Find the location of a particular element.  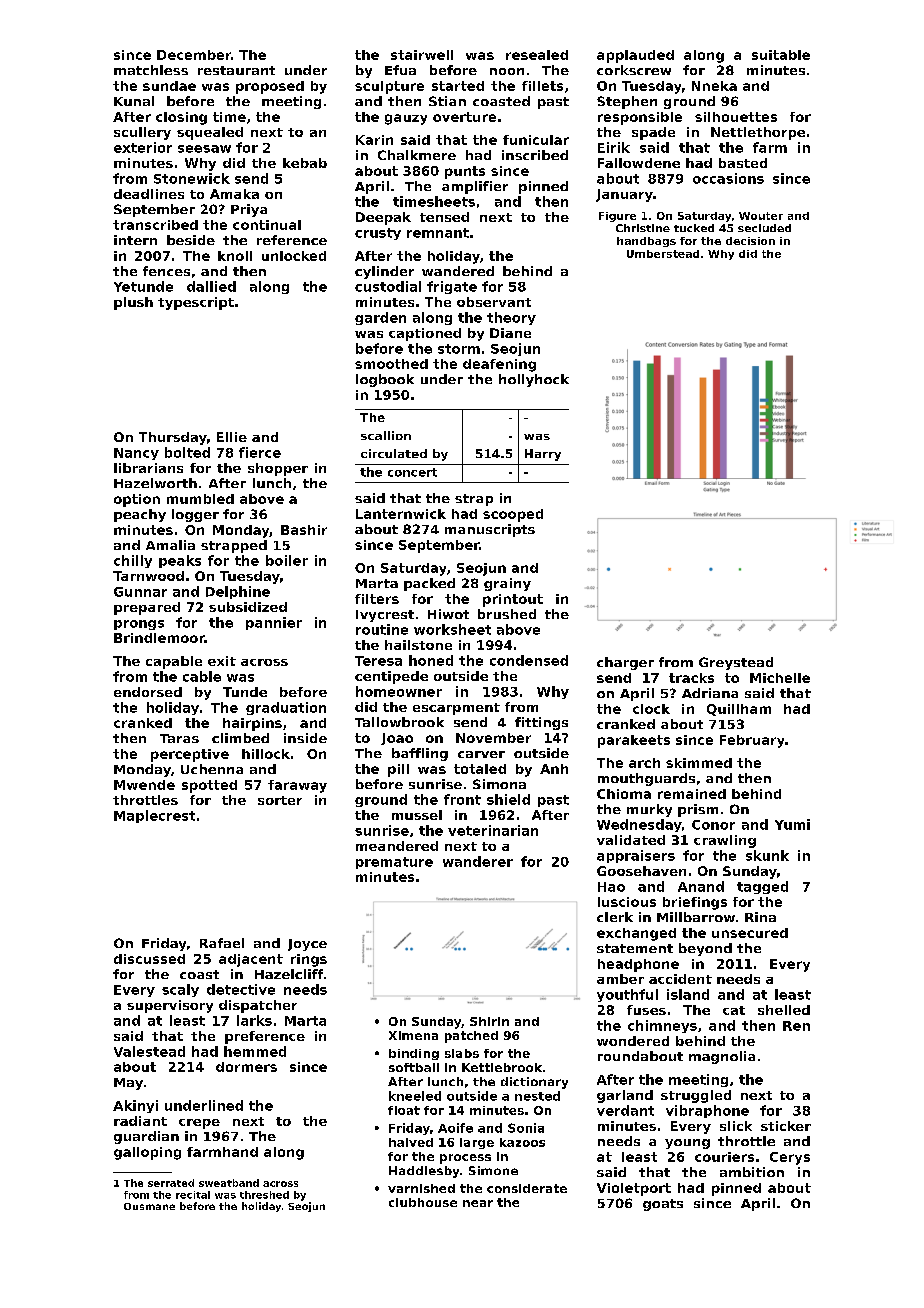

exterior is located at coordinates (143, 147).
